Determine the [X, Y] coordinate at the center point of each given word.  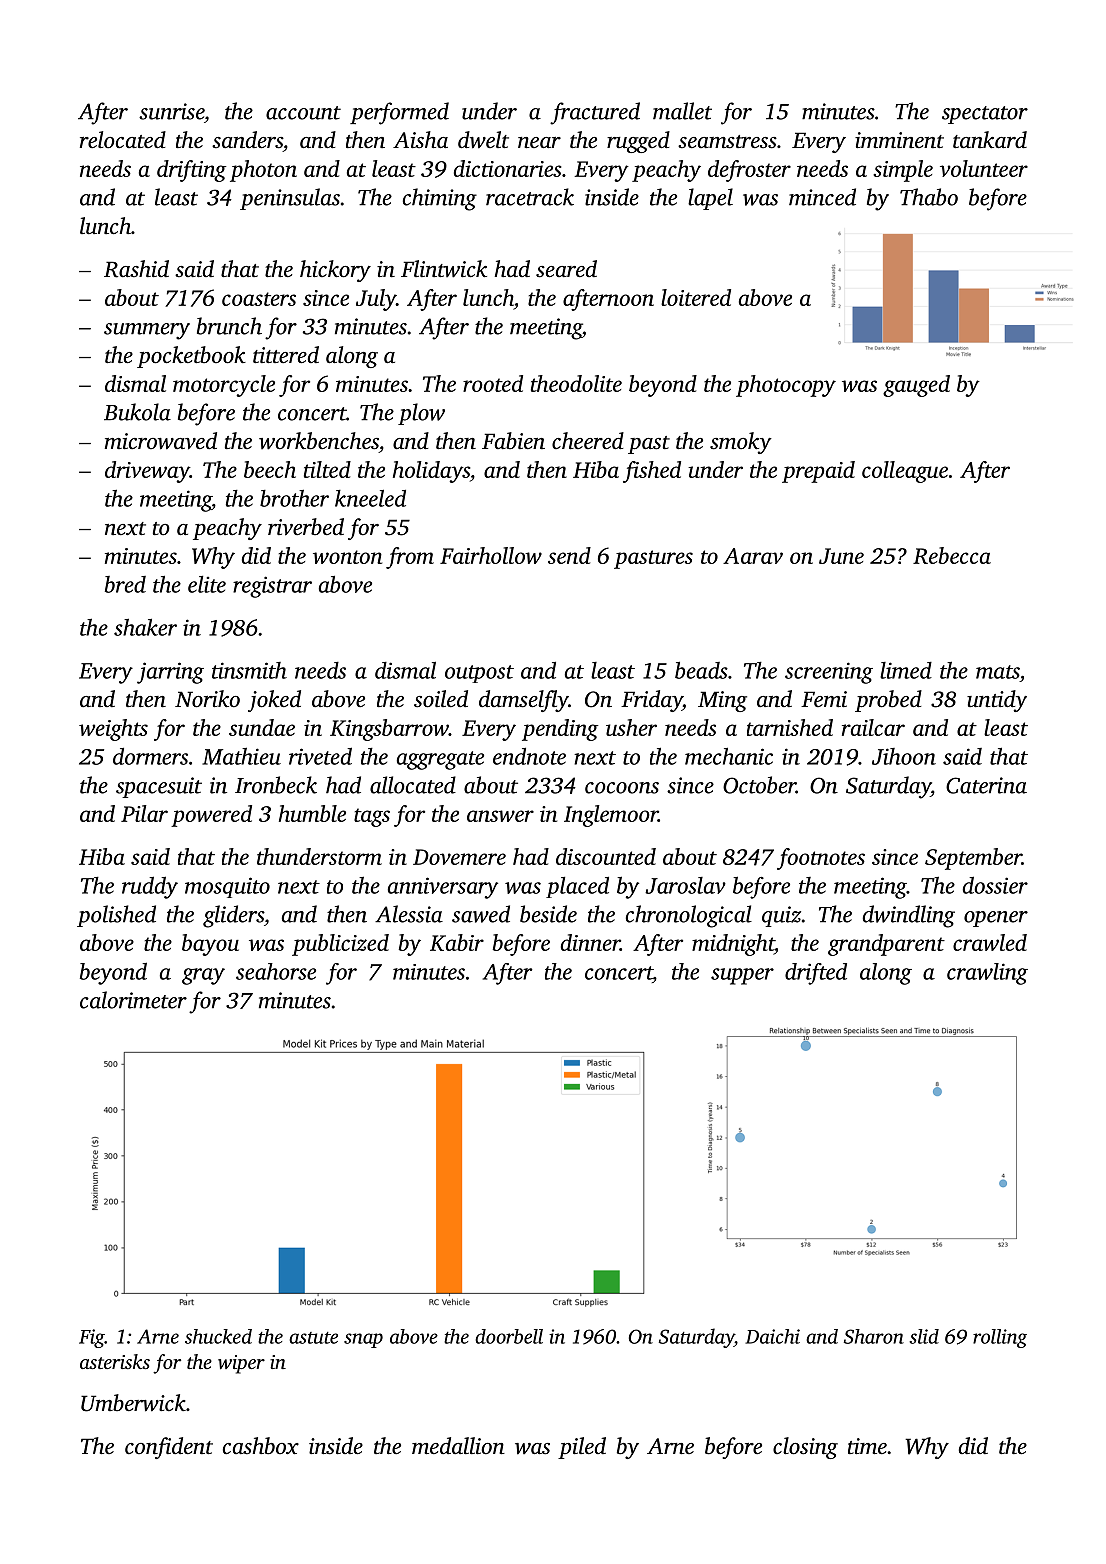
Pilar [144, 813]
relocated [123, 140]
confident [169, 1448]
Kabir [457, 942]
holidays [431, 472]
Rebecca [952, 555]
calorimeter [133, 1000]
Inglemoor [611, 816]
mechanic [729, 756]
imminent [899, 140]
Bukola [137, 412]
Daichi [772, 1336]
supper [742, 976]
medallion [458, 1446]
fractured [595, 113]
